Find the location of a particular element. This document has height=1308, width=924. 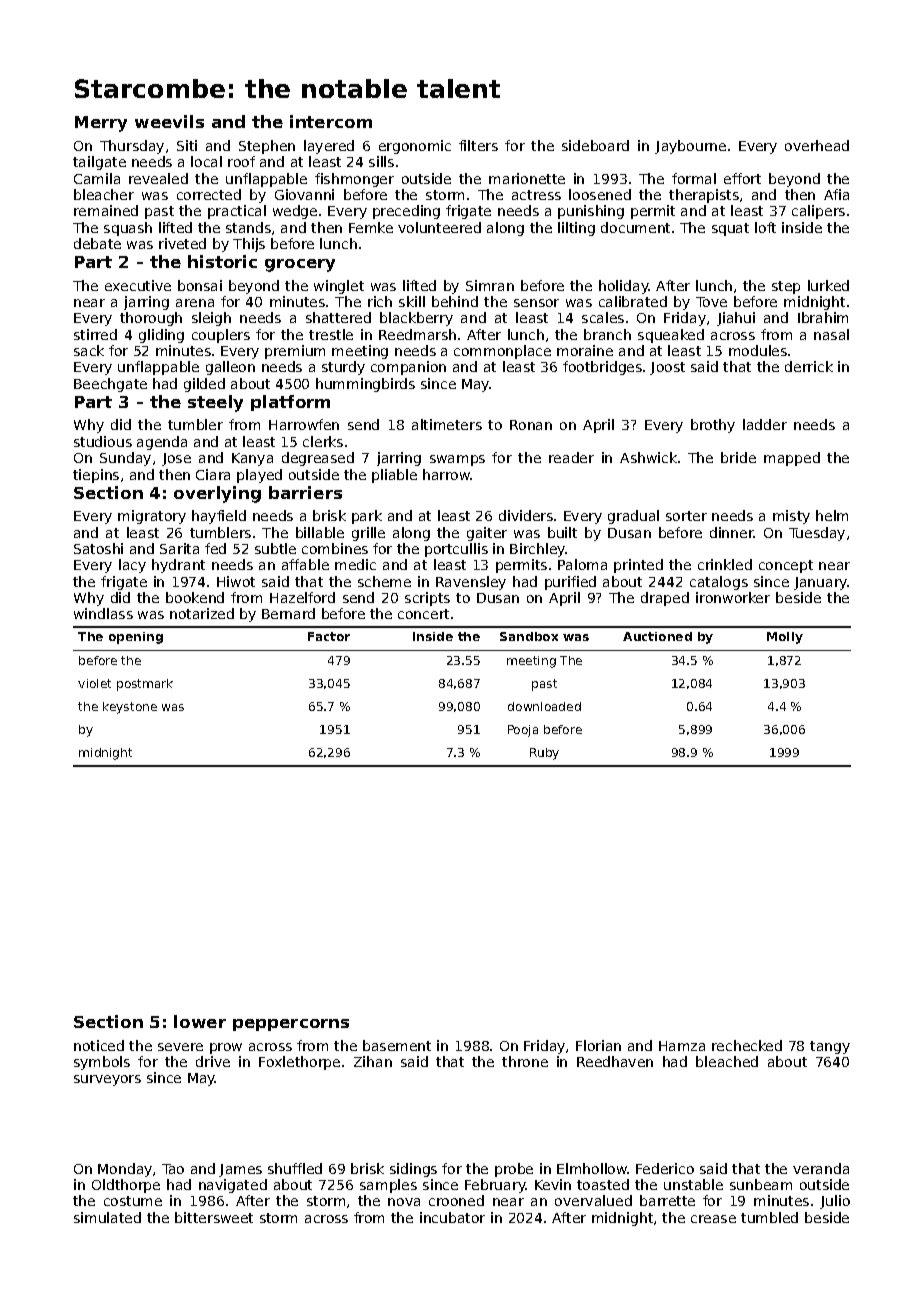

keystone is located at coordinates (130, 708).
